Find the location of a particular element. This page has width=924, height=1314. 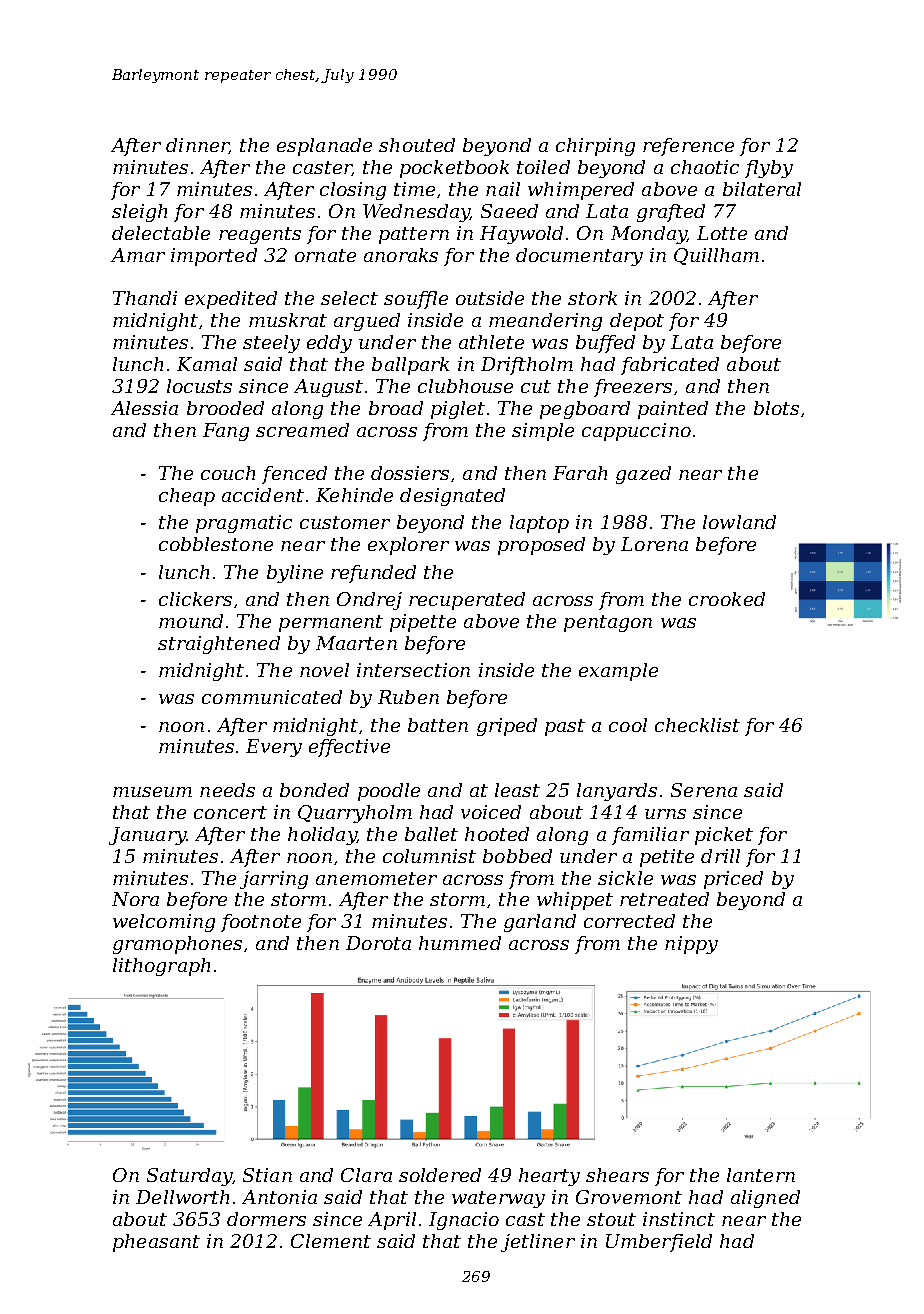

pheasant is located at coordinates (156, 1243).
